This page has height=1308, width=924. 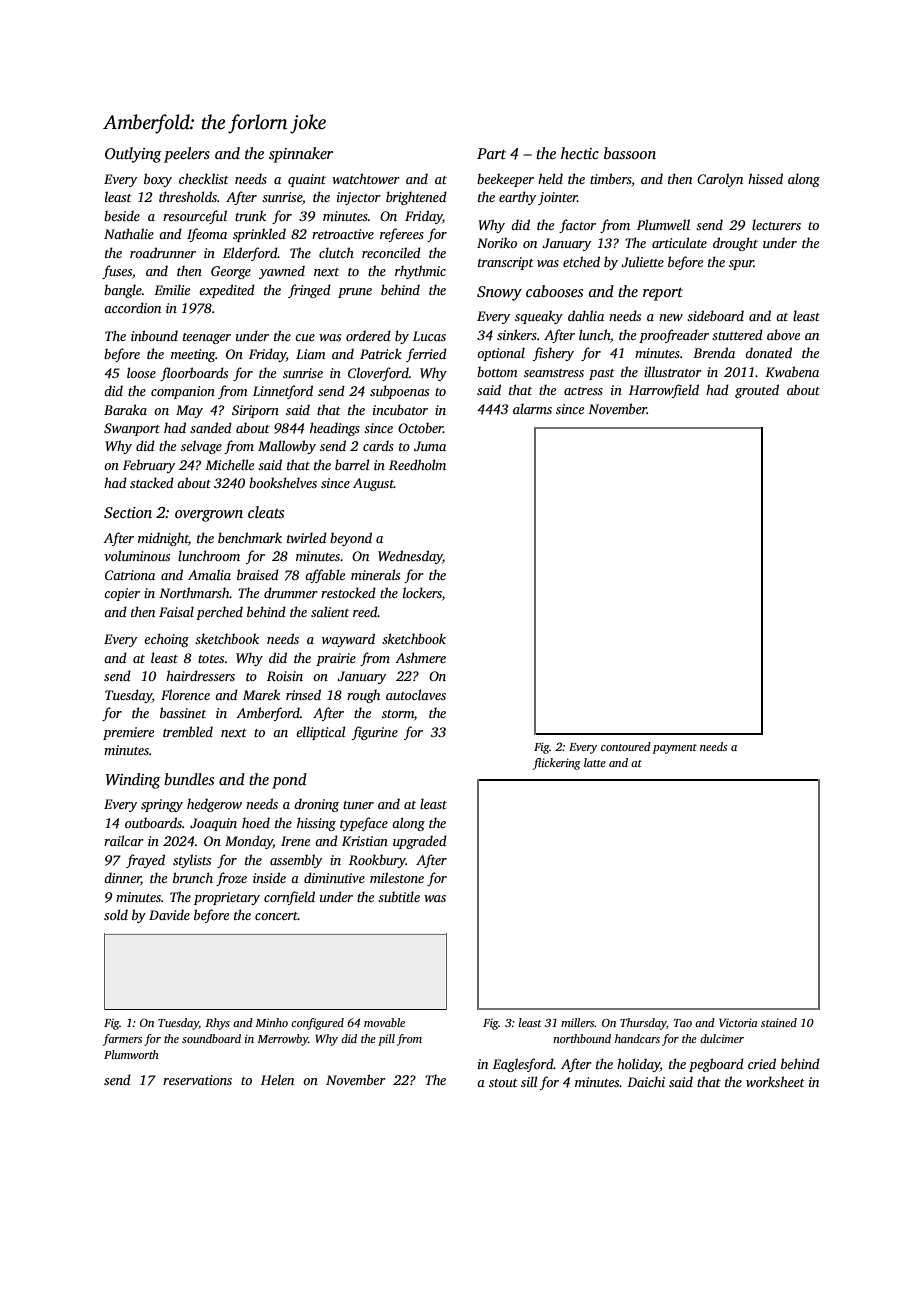 I want to click on Part, so click(x=491, y=153).
